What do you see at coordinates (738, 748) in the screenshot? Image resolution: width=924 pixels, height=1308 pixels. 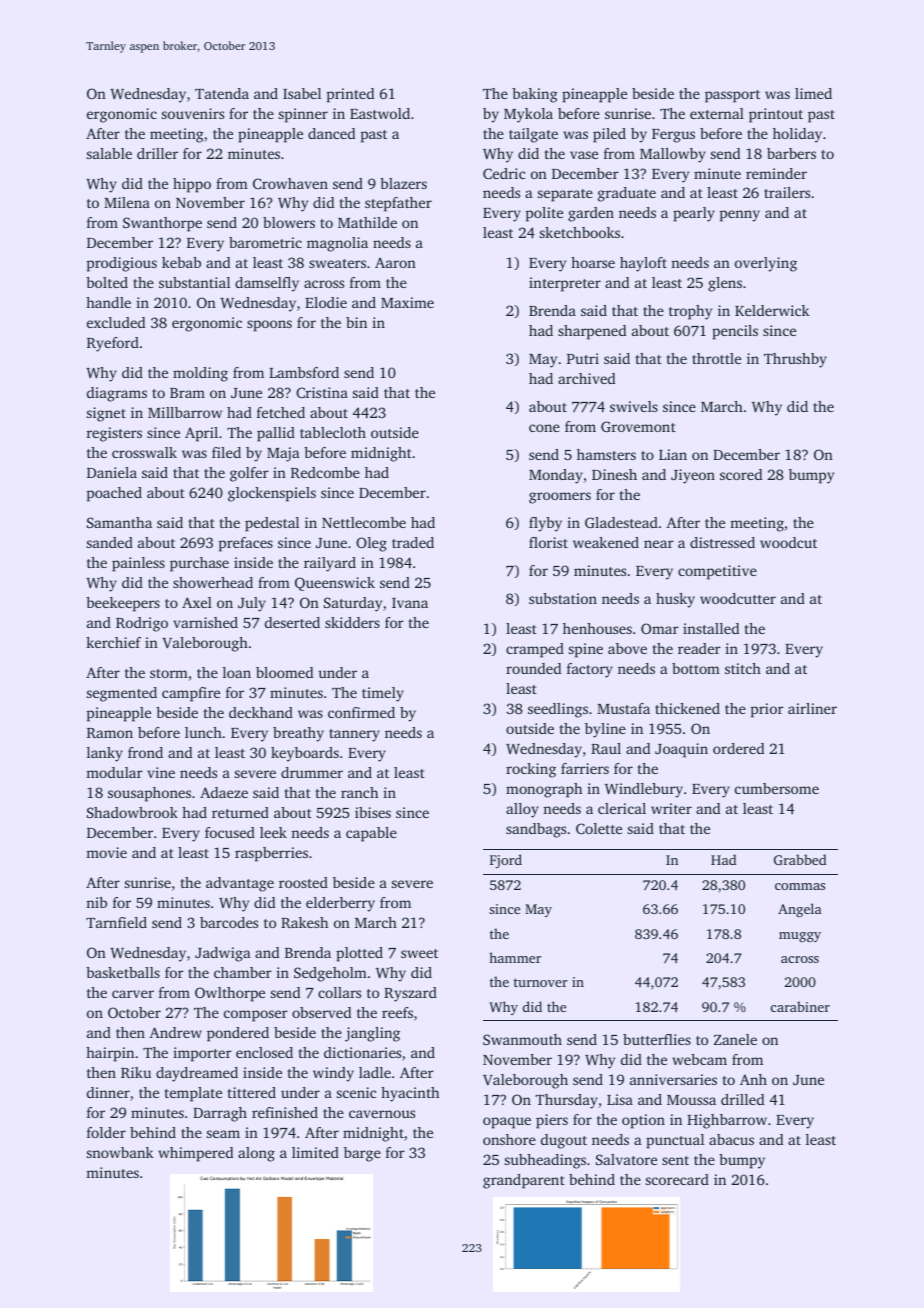 I see `ordered` at bounding box center [738, 748].
